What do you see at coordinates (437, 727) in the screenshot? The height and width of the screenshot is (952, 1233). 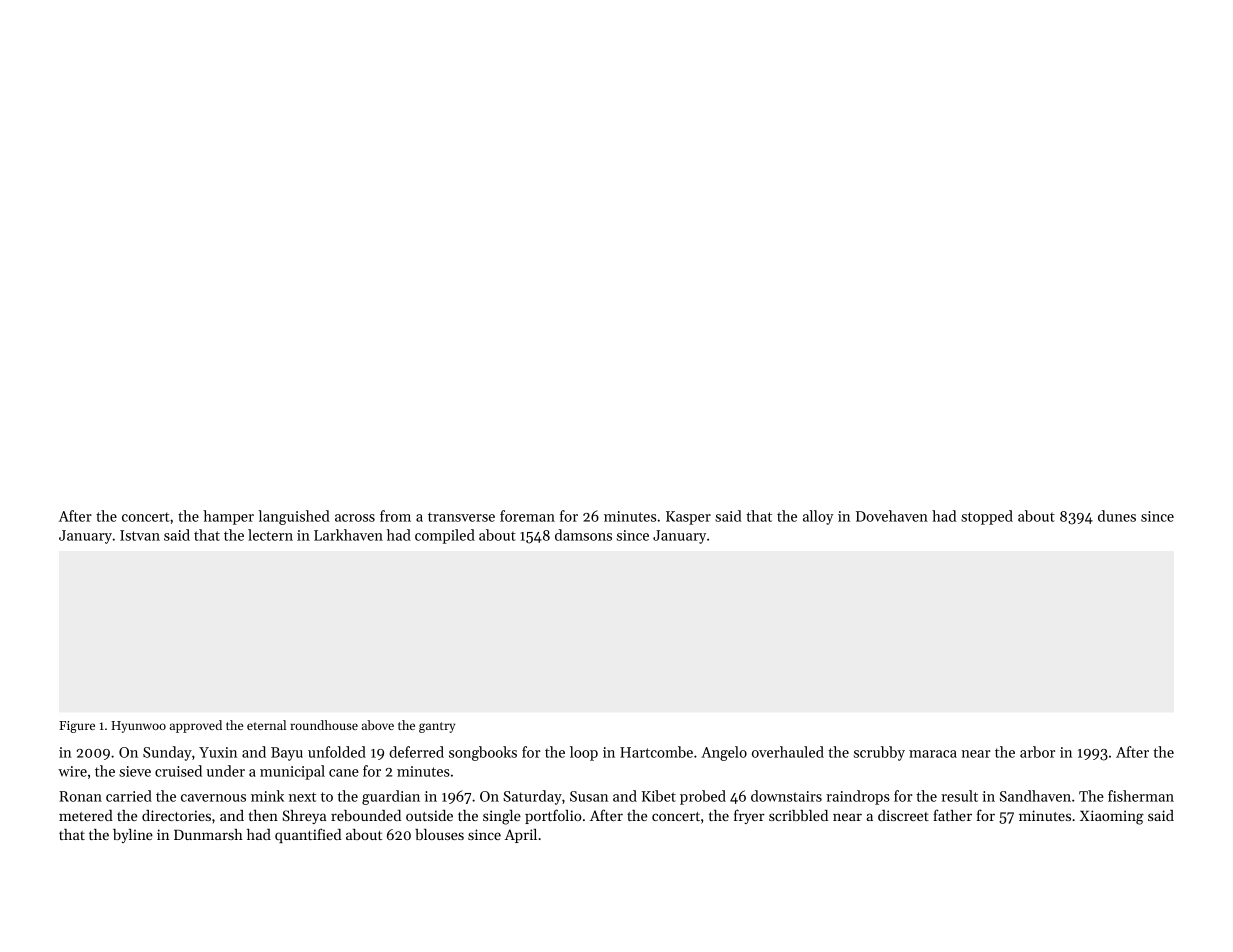 I see `gantry` at bounding box center [437, 727].
